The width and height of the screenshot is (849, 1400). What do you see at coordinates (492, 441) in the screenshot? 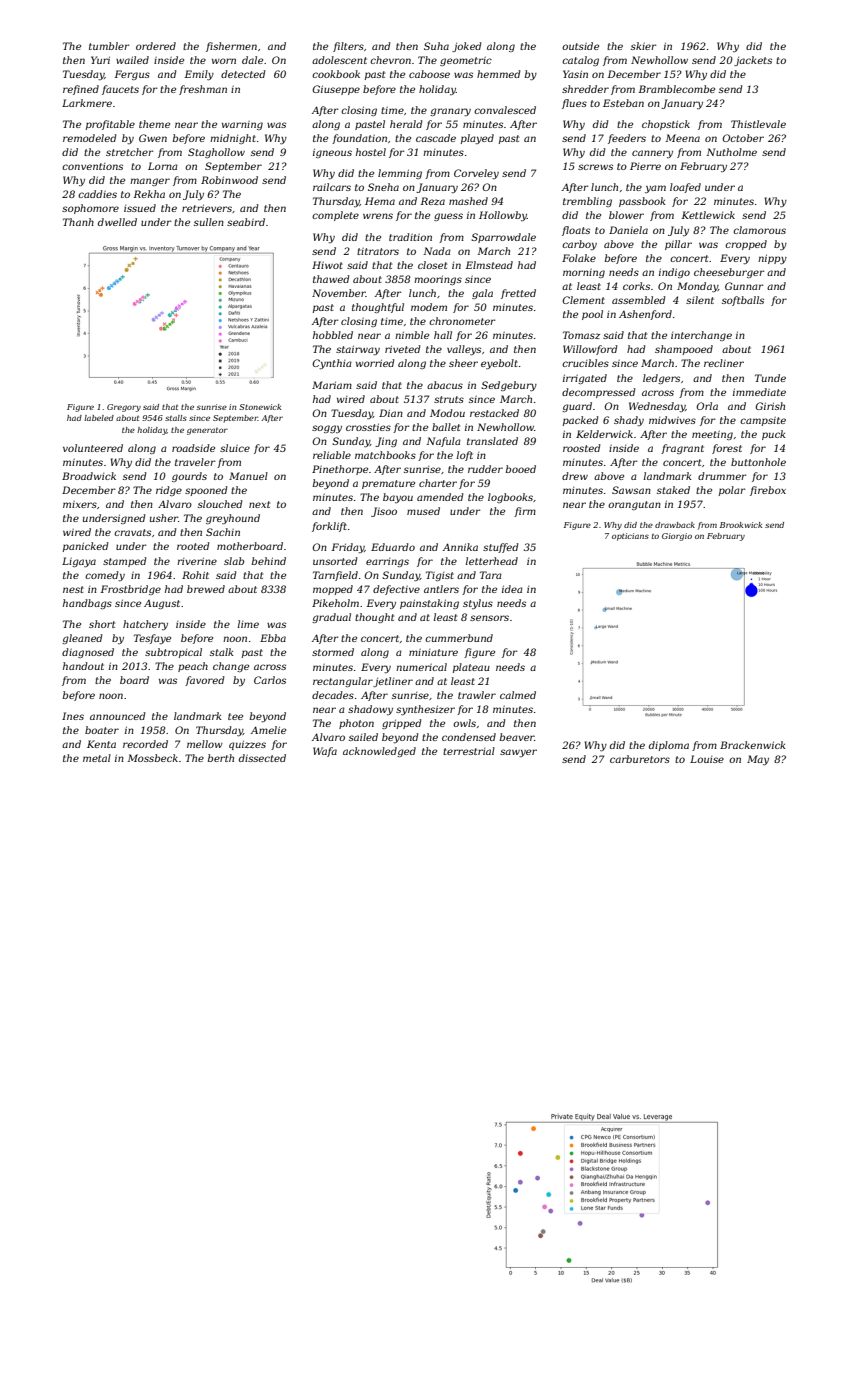
I see `translated` at bounding box center [492, 441].
